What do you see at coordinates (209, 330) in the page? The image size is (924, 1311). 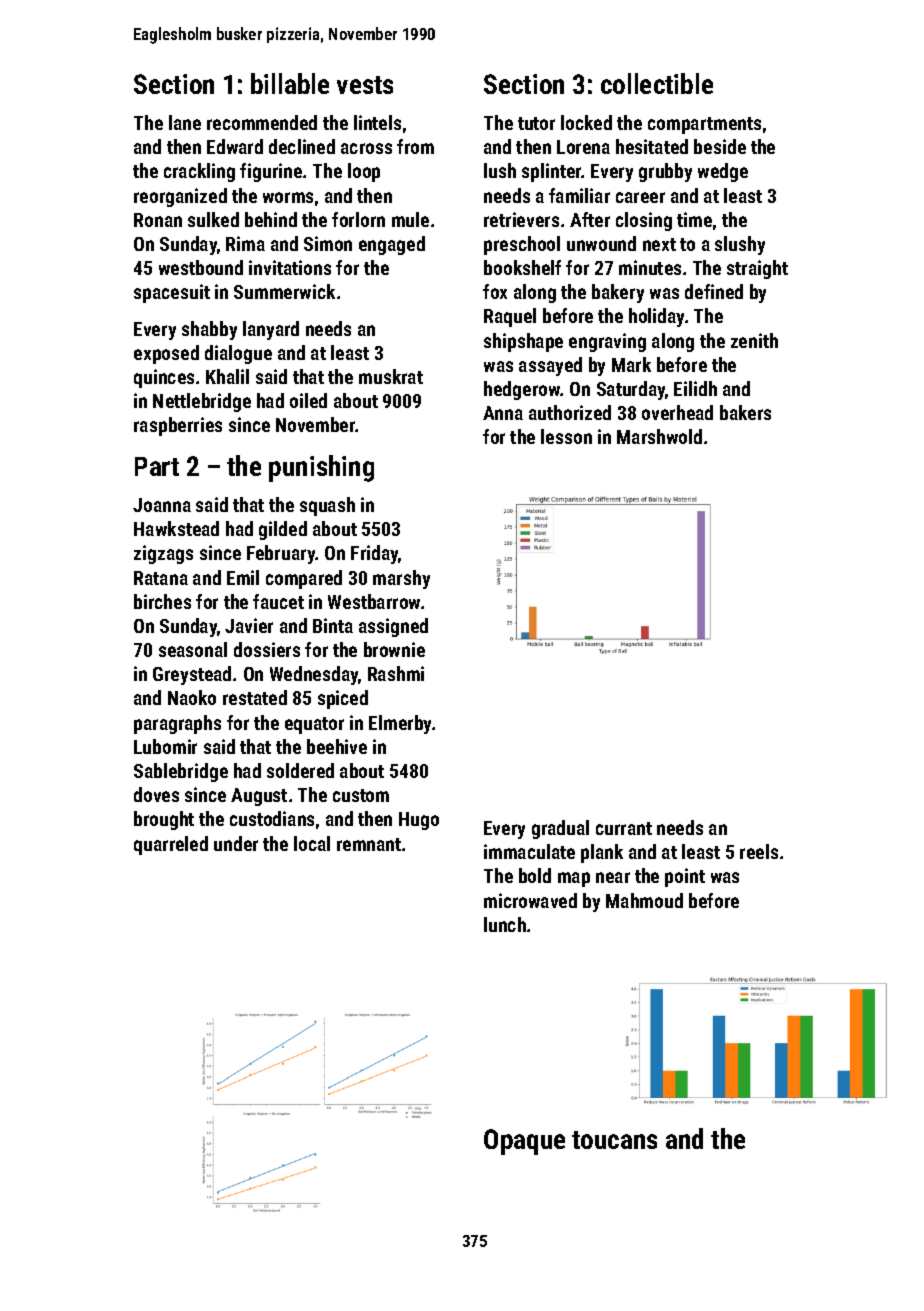 I see `shabby` at bounding box center [209, 330].
